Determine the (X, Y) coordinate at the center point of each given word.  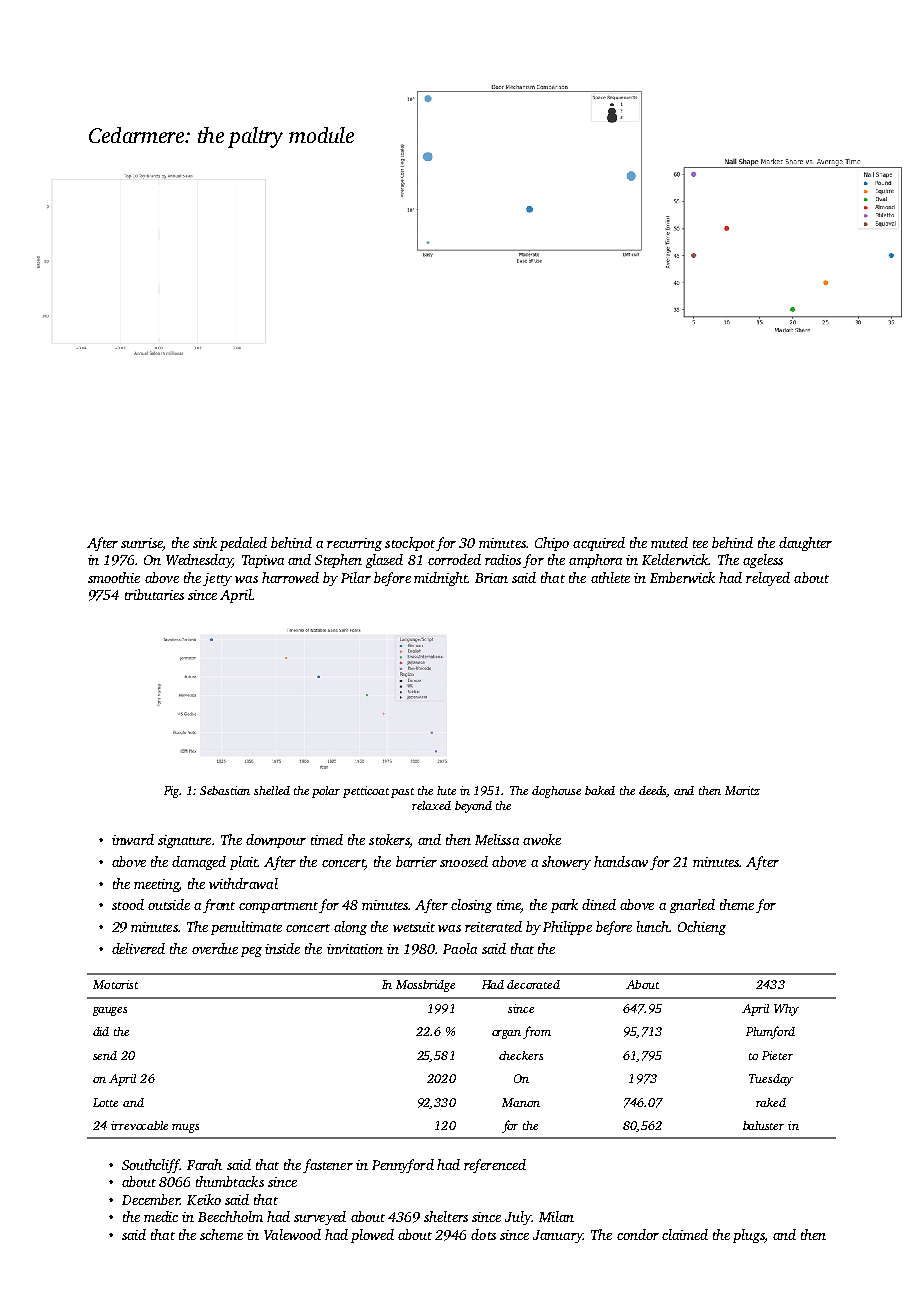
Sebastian (225, 790)
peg (251, 952)
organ (506, 1034)
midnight (440, 579)
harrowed (290, 577)
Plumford (770, 1032)
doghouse (556, 792)
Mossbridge (425, 986)
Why (786, 1010)
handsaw (621, 861)
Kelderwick (675, 559)
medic (161, 1216)
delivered (138, 948)
